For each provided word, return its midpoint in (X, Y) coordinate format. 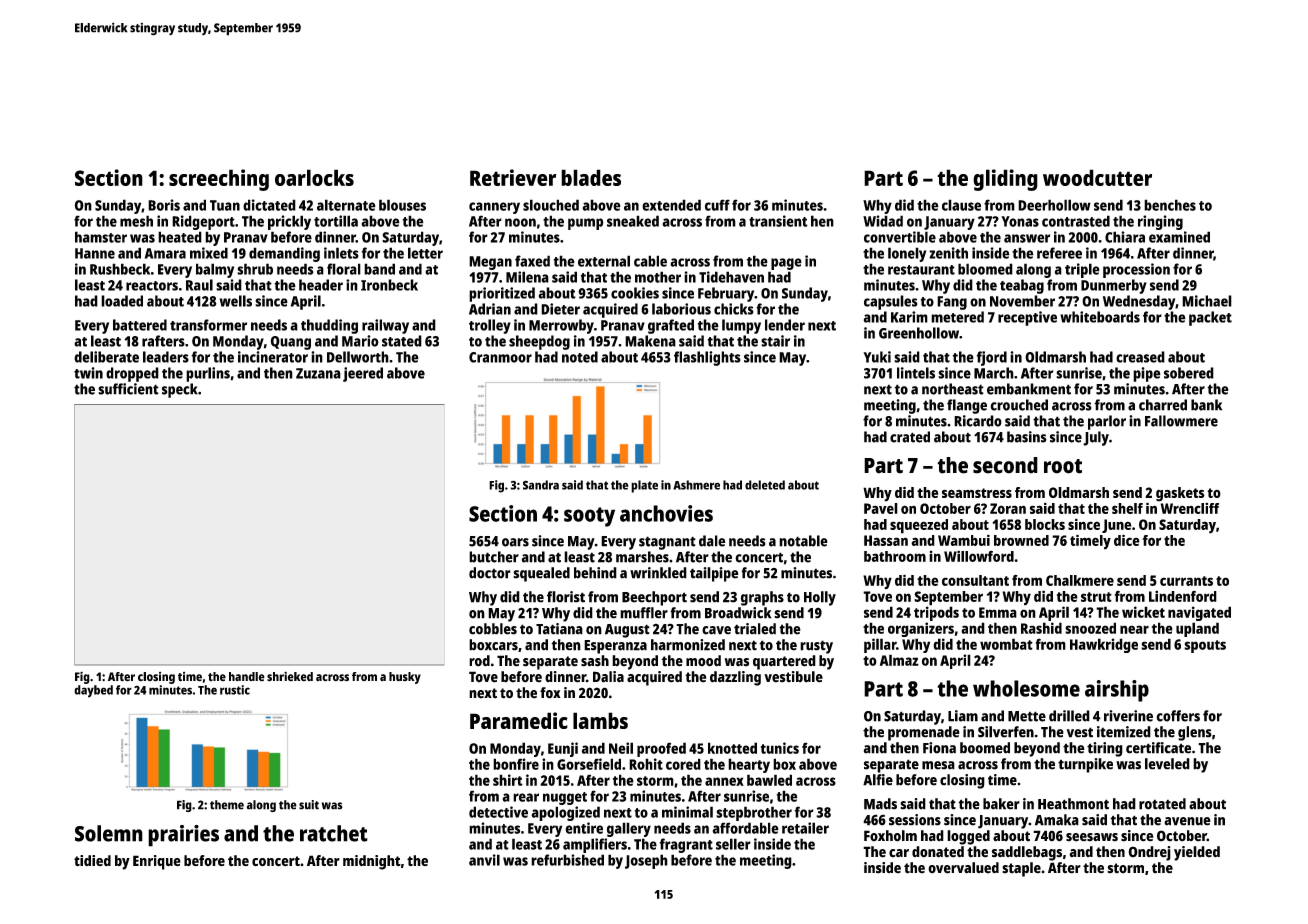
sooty (589, 517)
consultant (975, 580)
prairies (183, 836)
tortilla (336, 221)
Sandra (541, 485)
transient (778, 221)
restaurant (921, 270)
